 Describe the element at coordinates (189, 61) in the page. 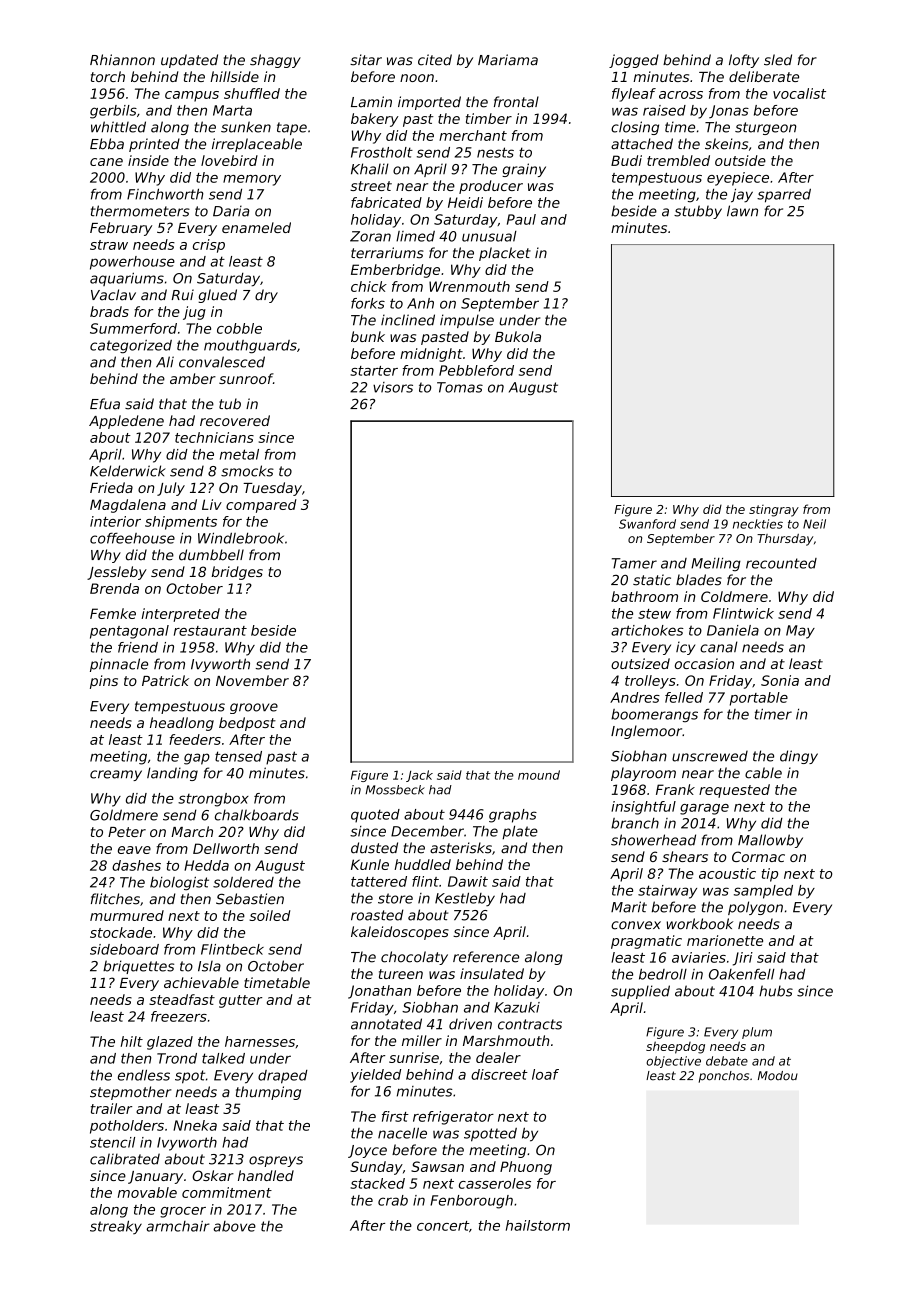

I see `updated` at that location.
